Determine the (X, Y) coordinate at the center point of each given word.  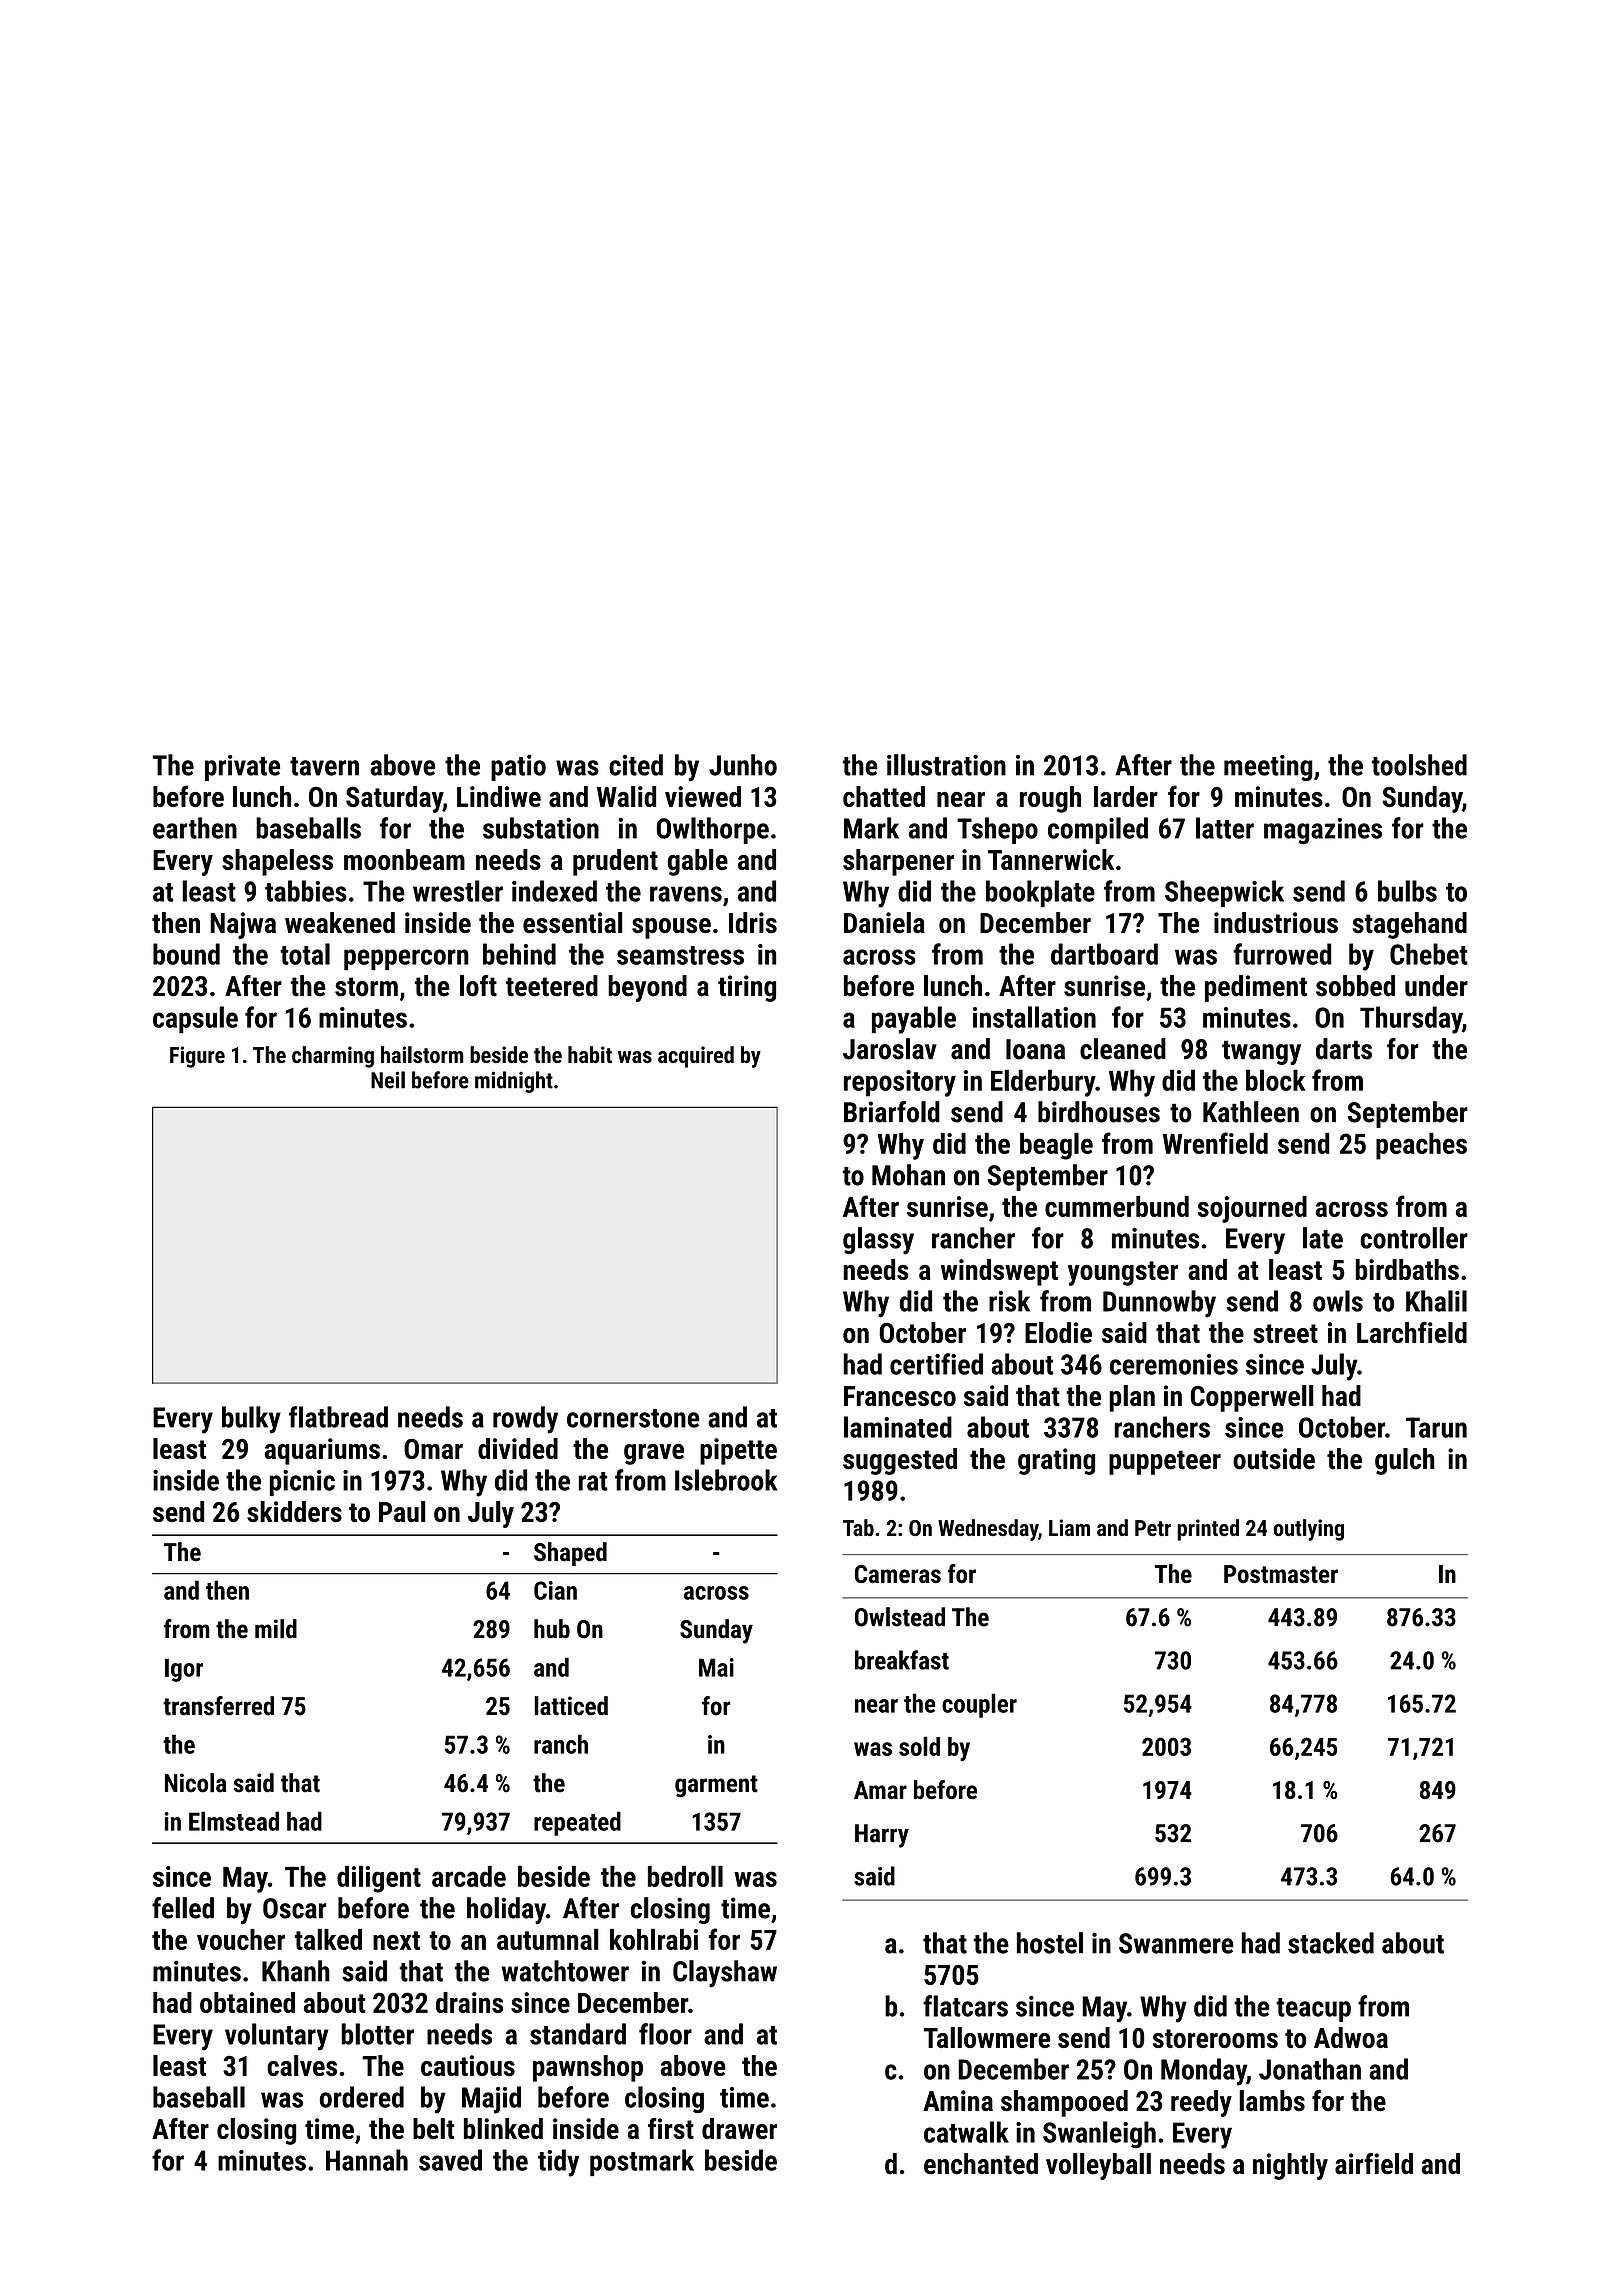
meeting (1268, 767)
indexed (554, 891)
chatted (884, 796)
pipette (738, 1451)
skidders (294, 1511)
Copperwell (1252, 1398)
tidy (558, 2163)
